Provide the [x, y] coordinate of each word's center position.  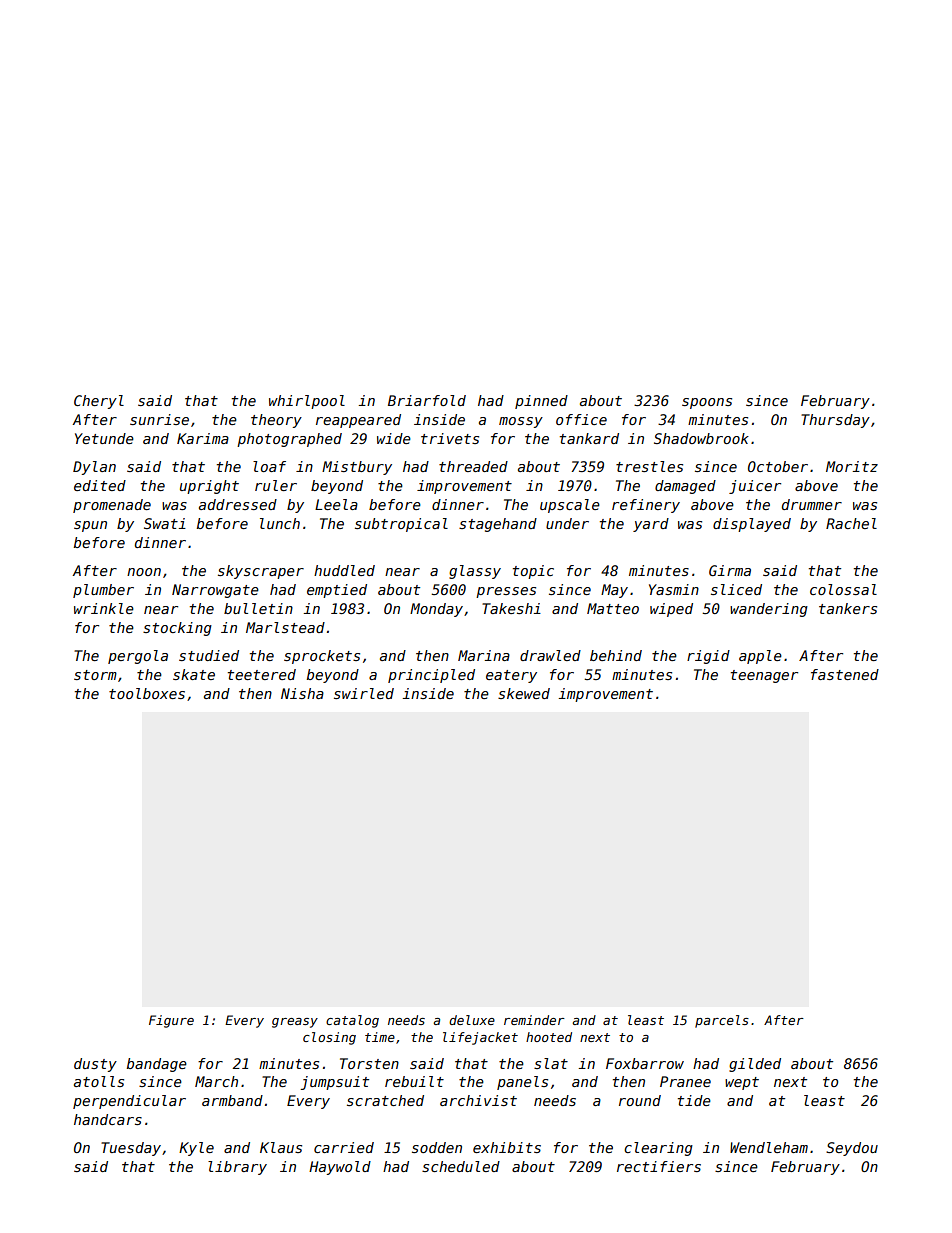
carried [344, 1147]
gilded [755, 1065]
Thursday [835, 421]
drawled [550, 655]
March [216, 1081]
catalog [352, 1021]
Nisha [302, 693]
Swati [165, 523]
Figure [171, 1021]
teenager [764, 676]
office [581, 419]
